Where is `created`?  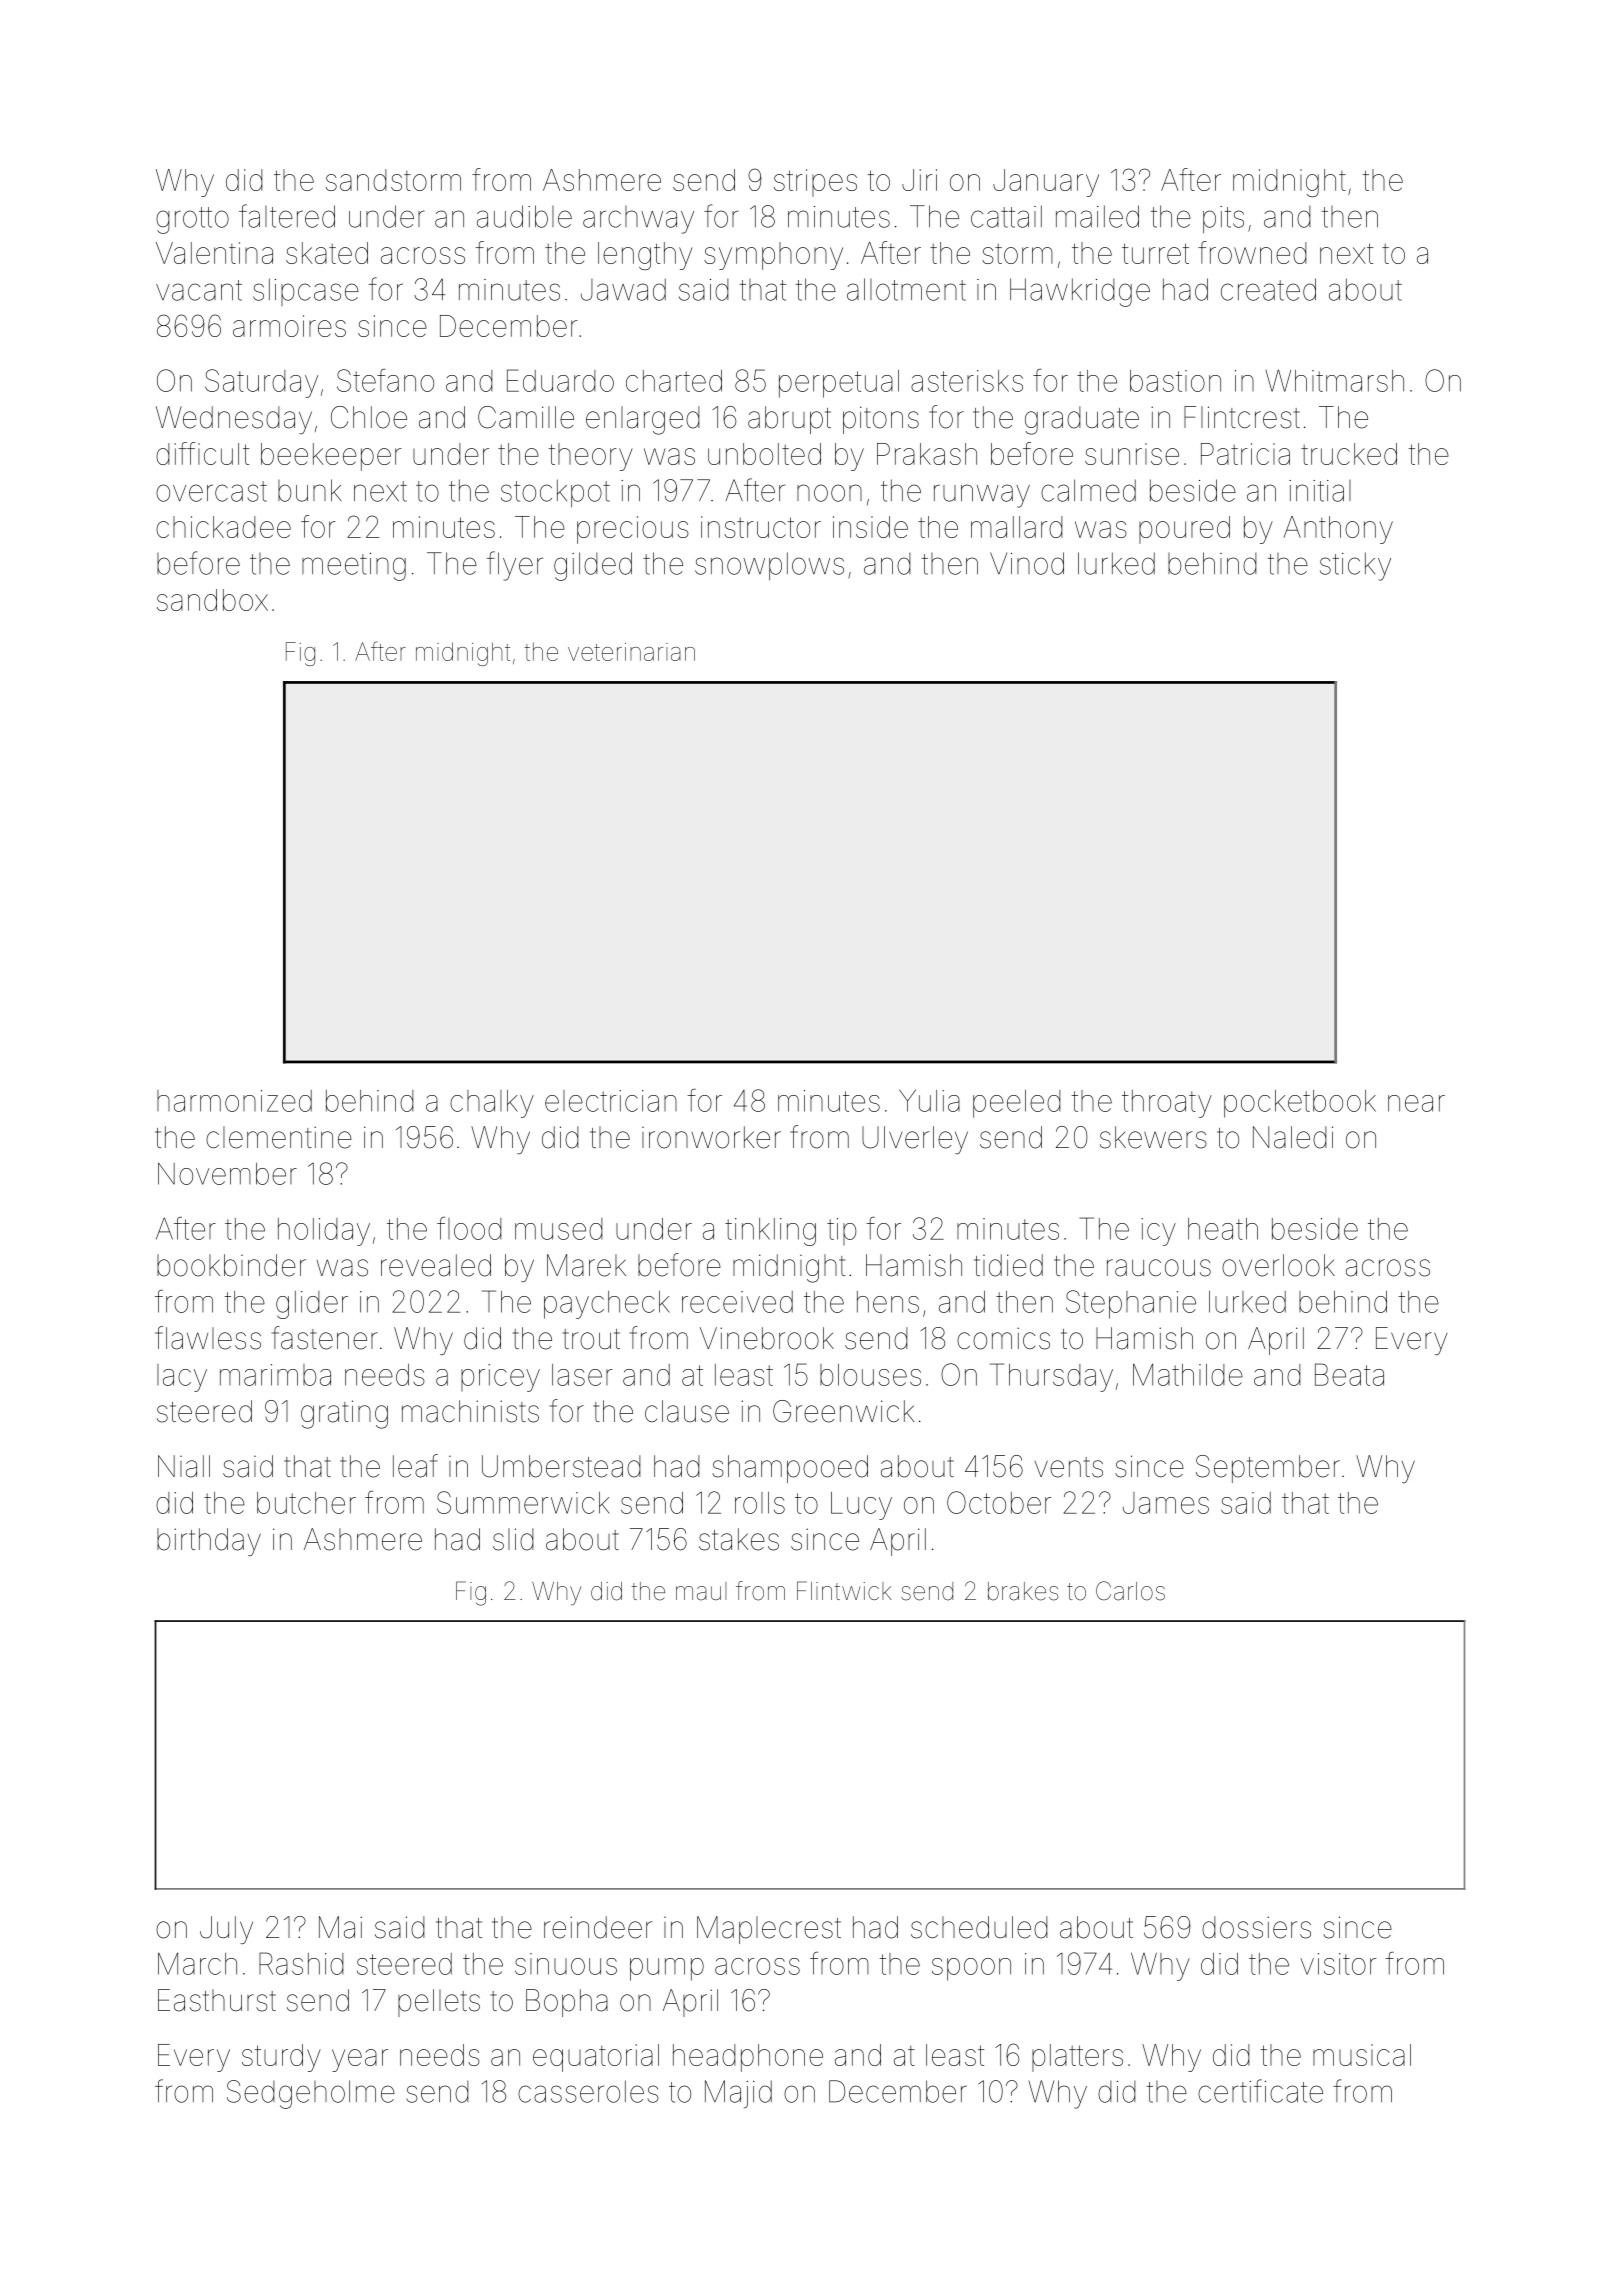
created is located at coordinates (1268, 289).
